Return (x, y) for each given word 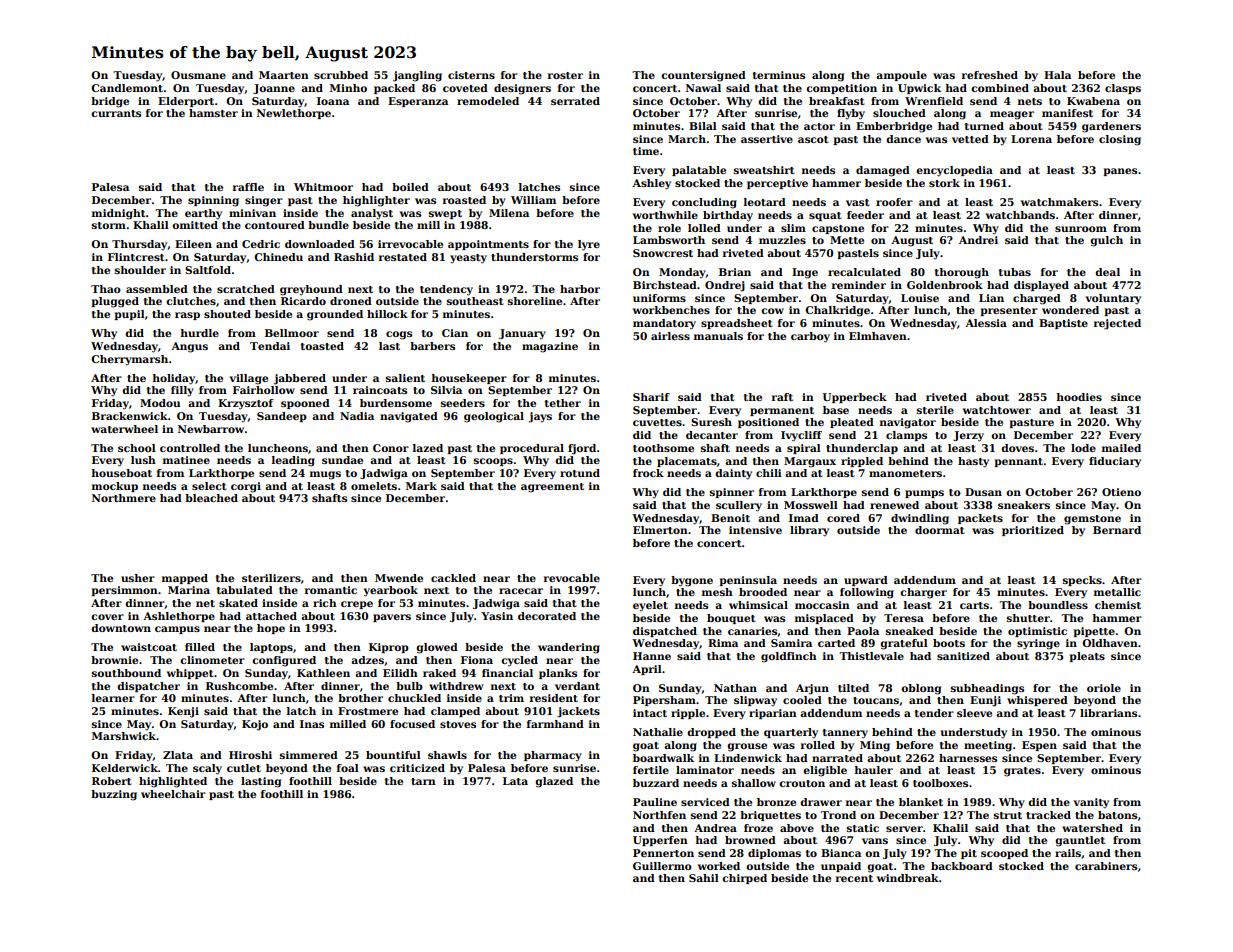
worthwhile (665, 215)
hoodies (1079, 397)
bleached (211, 498)
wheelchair (173, 794)
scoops (493, 462)
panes (1120, 172)
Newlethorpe (294, 114)
